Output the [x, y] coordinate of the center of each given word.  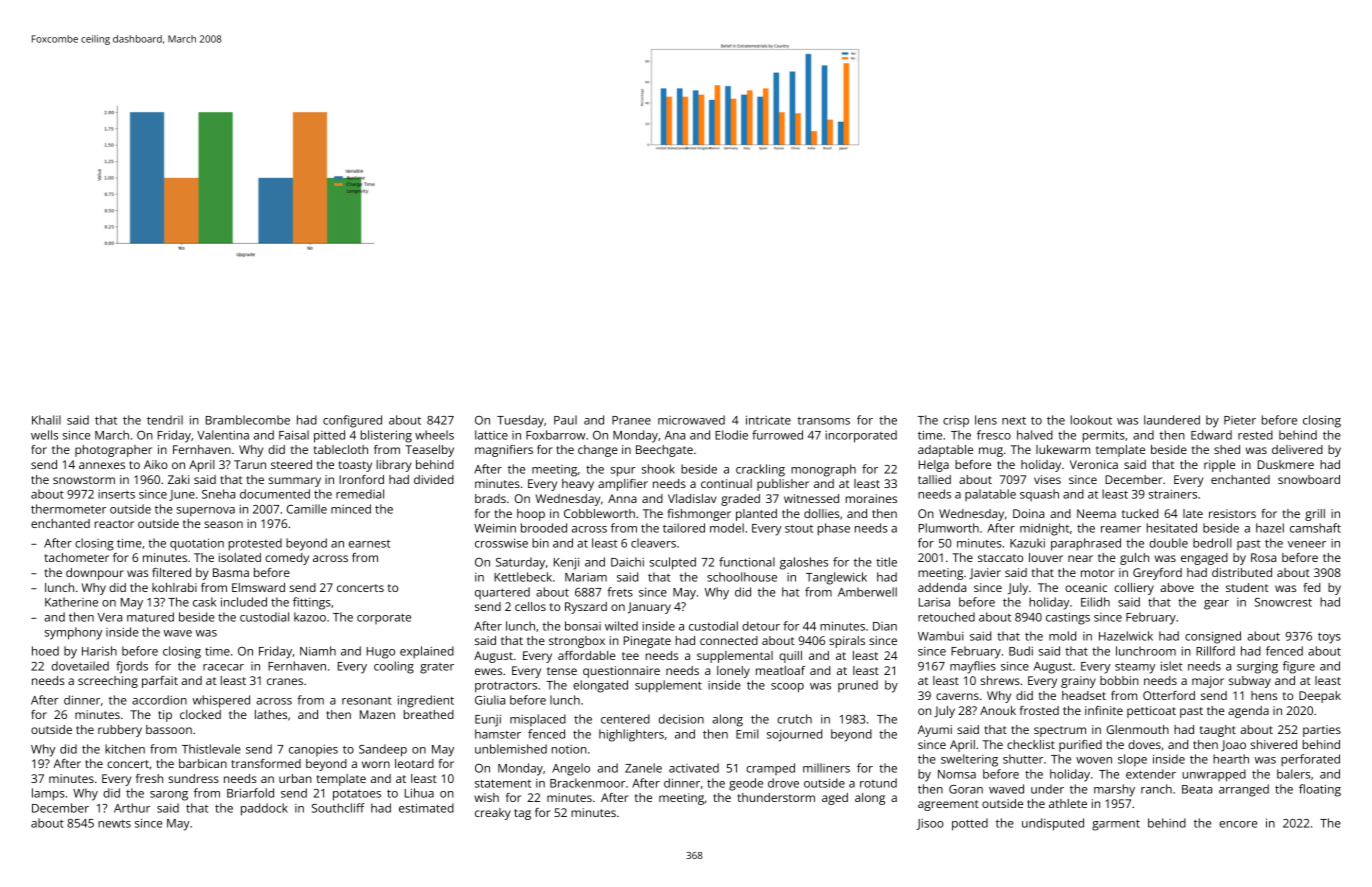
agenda [1248, 712]
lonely [733, 672]
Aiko [156, 464]
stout [799, 529]
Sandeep [383, 750]
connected [729, 640]
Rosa [1263, 557]
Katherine [71, 602]
